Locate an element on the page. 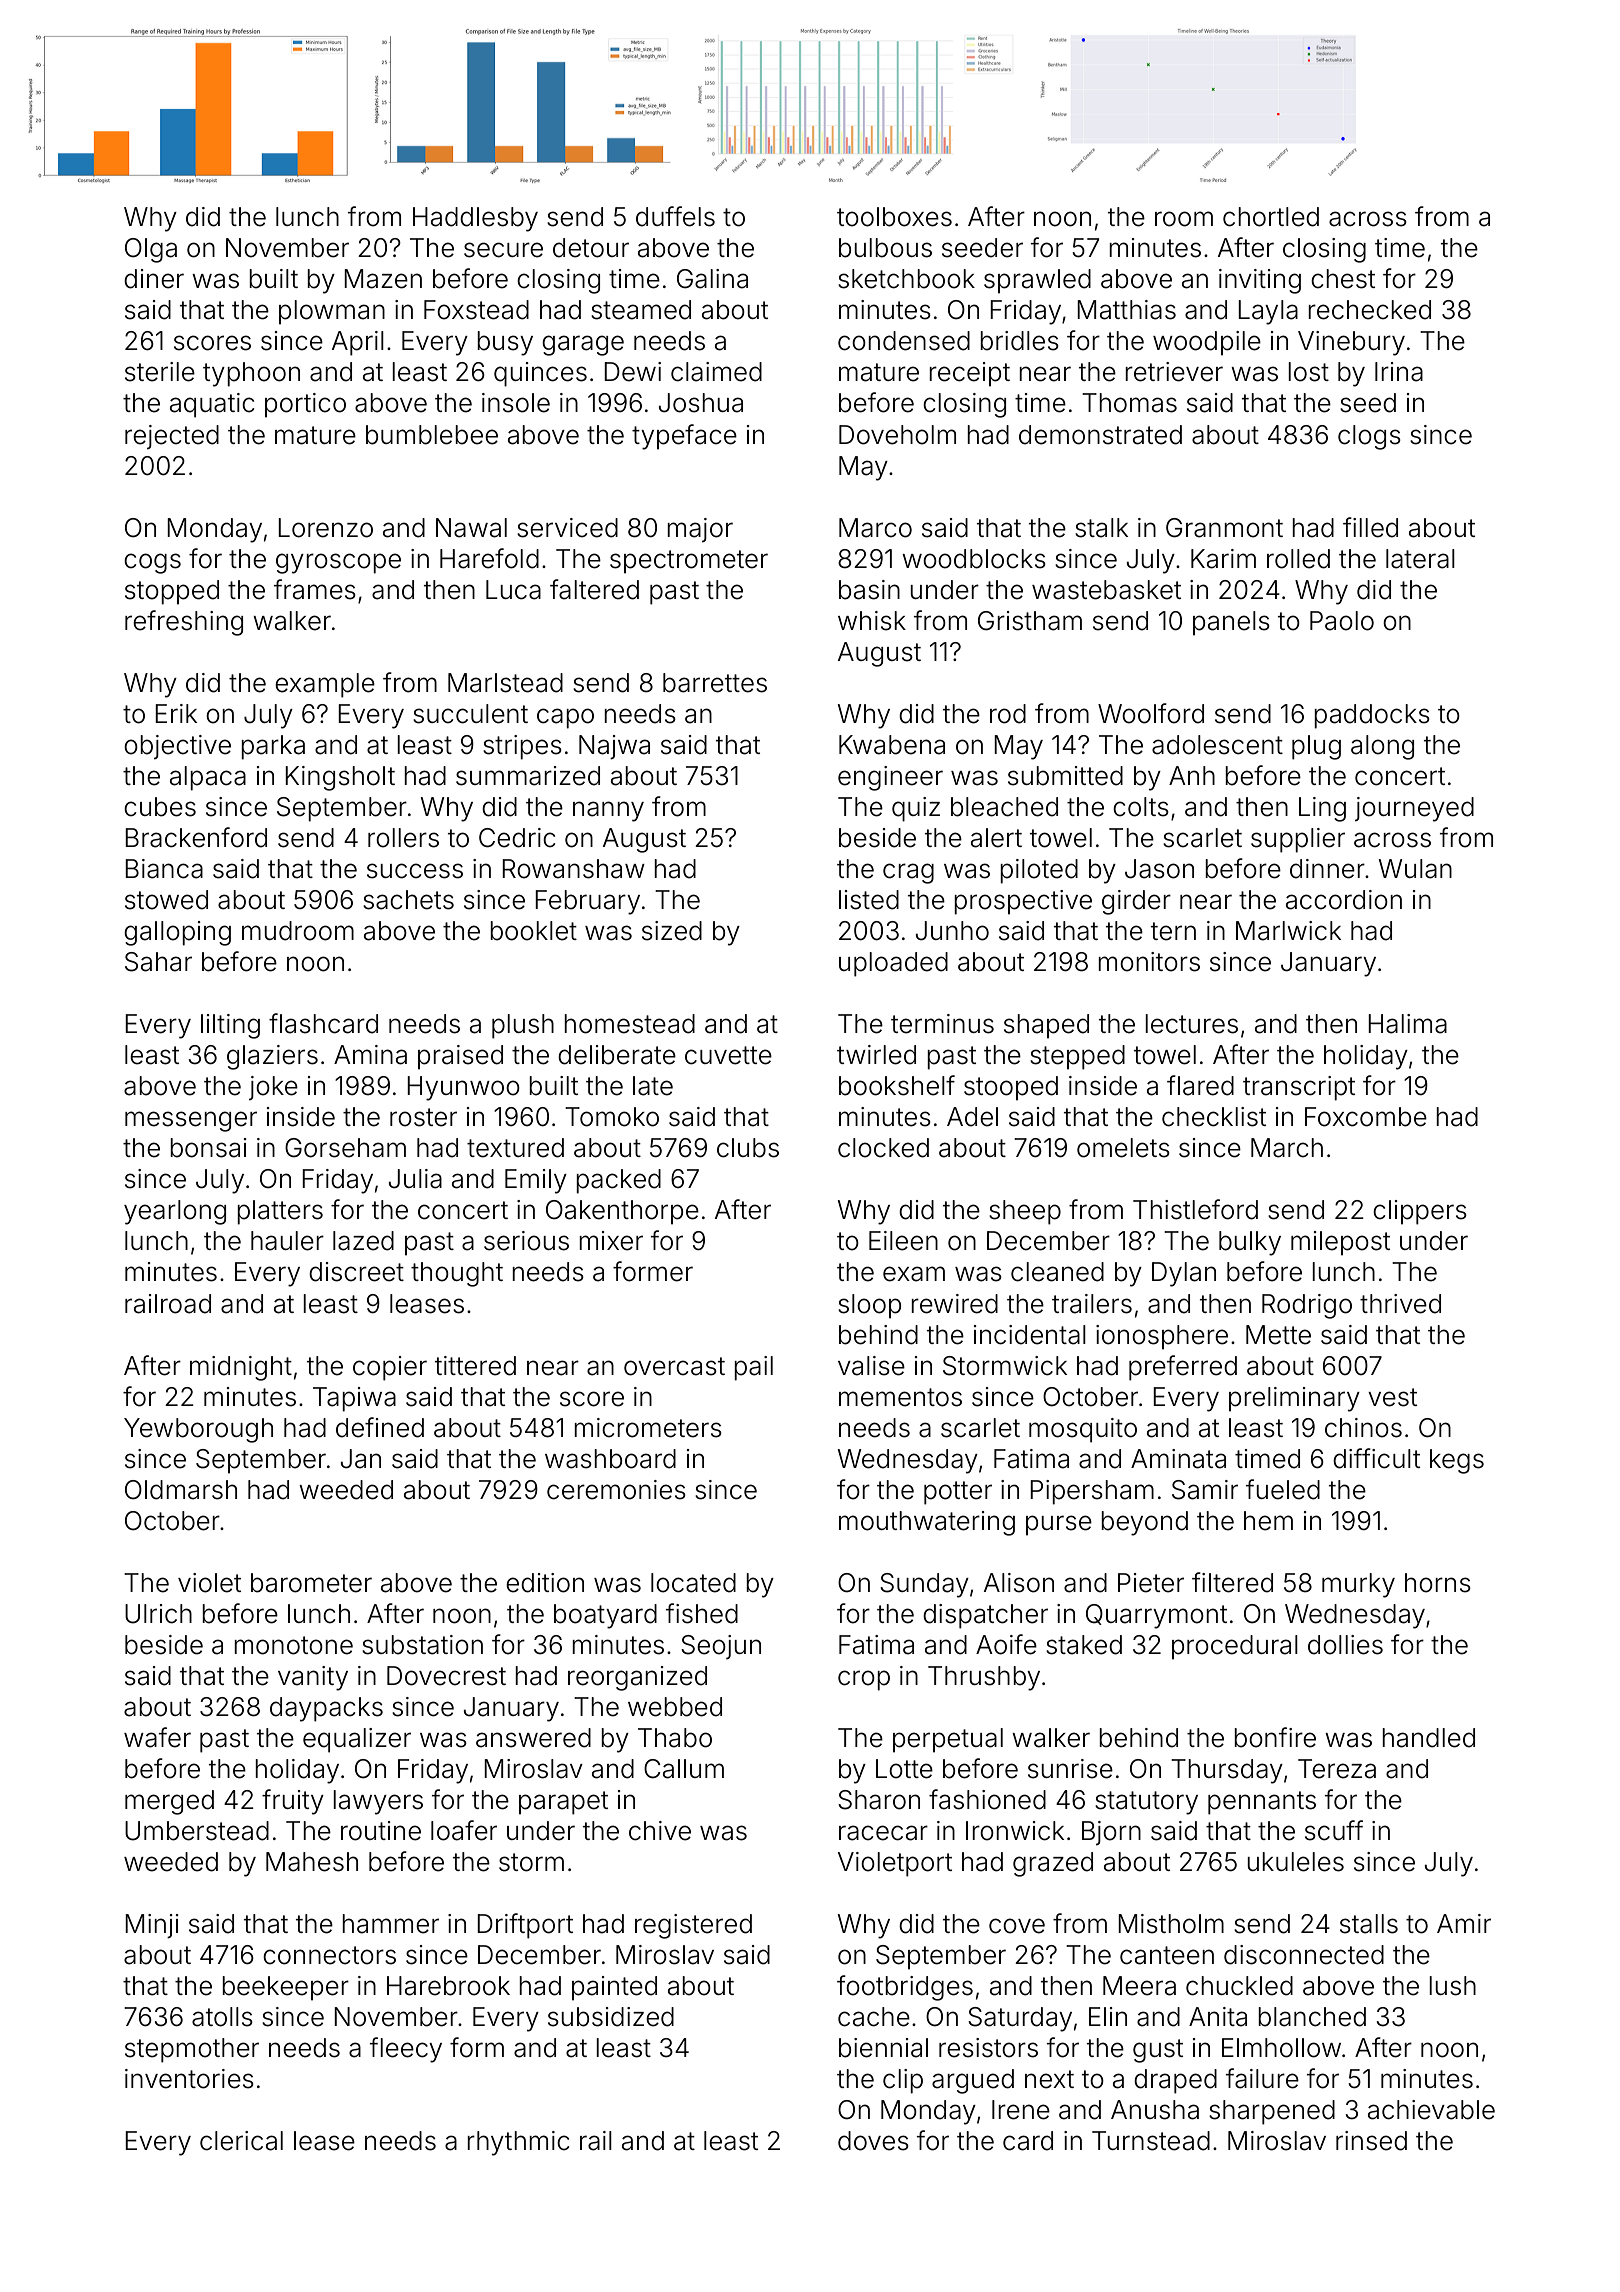  praised is located at coordinates (460, 1057).
